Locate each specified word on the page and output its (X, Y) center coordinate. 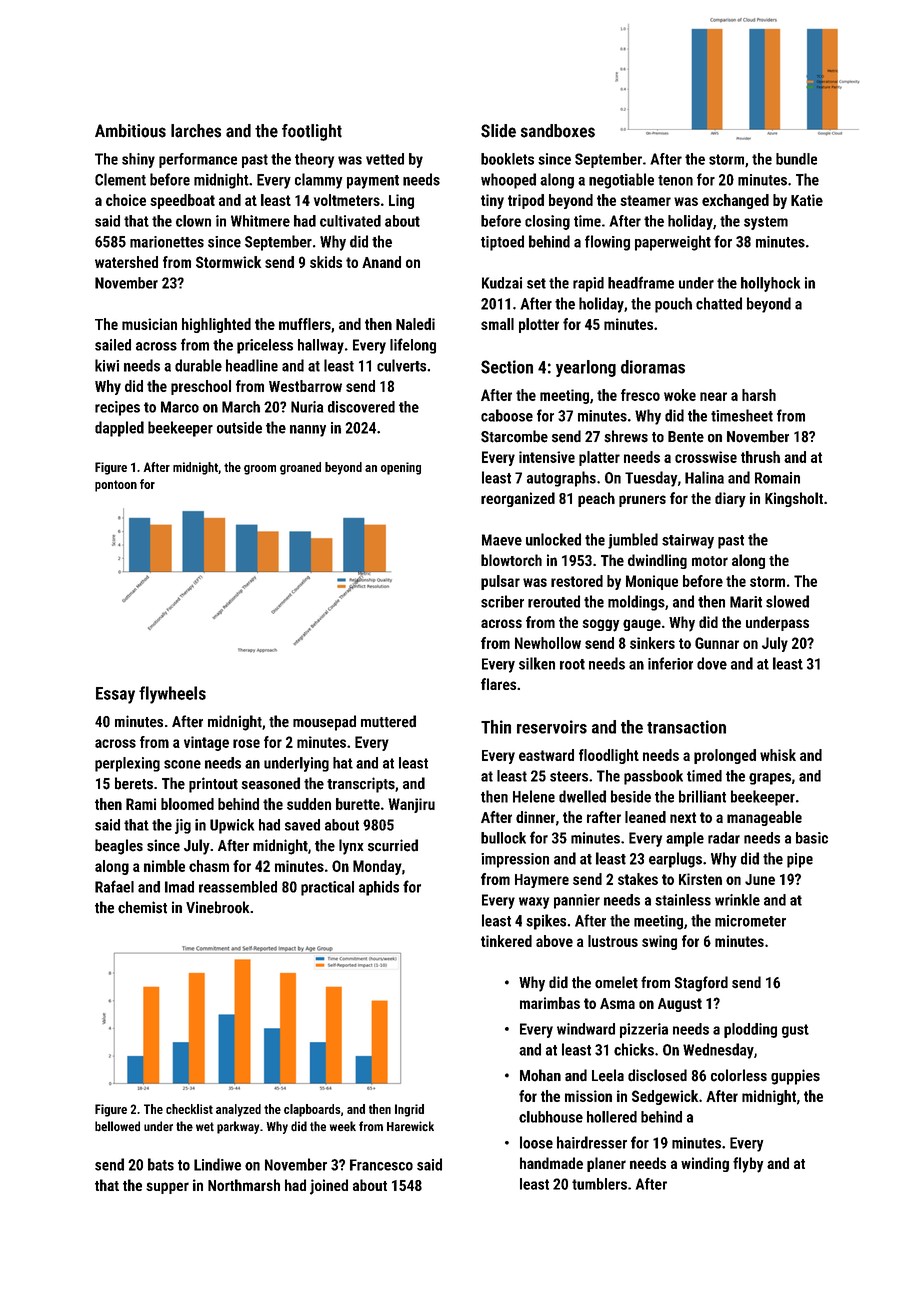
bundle (796, 159)
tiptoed (502, 243)
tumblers (599, 1184)
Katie (807, 200)
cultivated (350, 221)
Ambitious (130, 131)
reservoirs (552, 727)
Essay (115, 695)
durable (198, 365)
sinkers (652, 643)
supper (167, 1188)
